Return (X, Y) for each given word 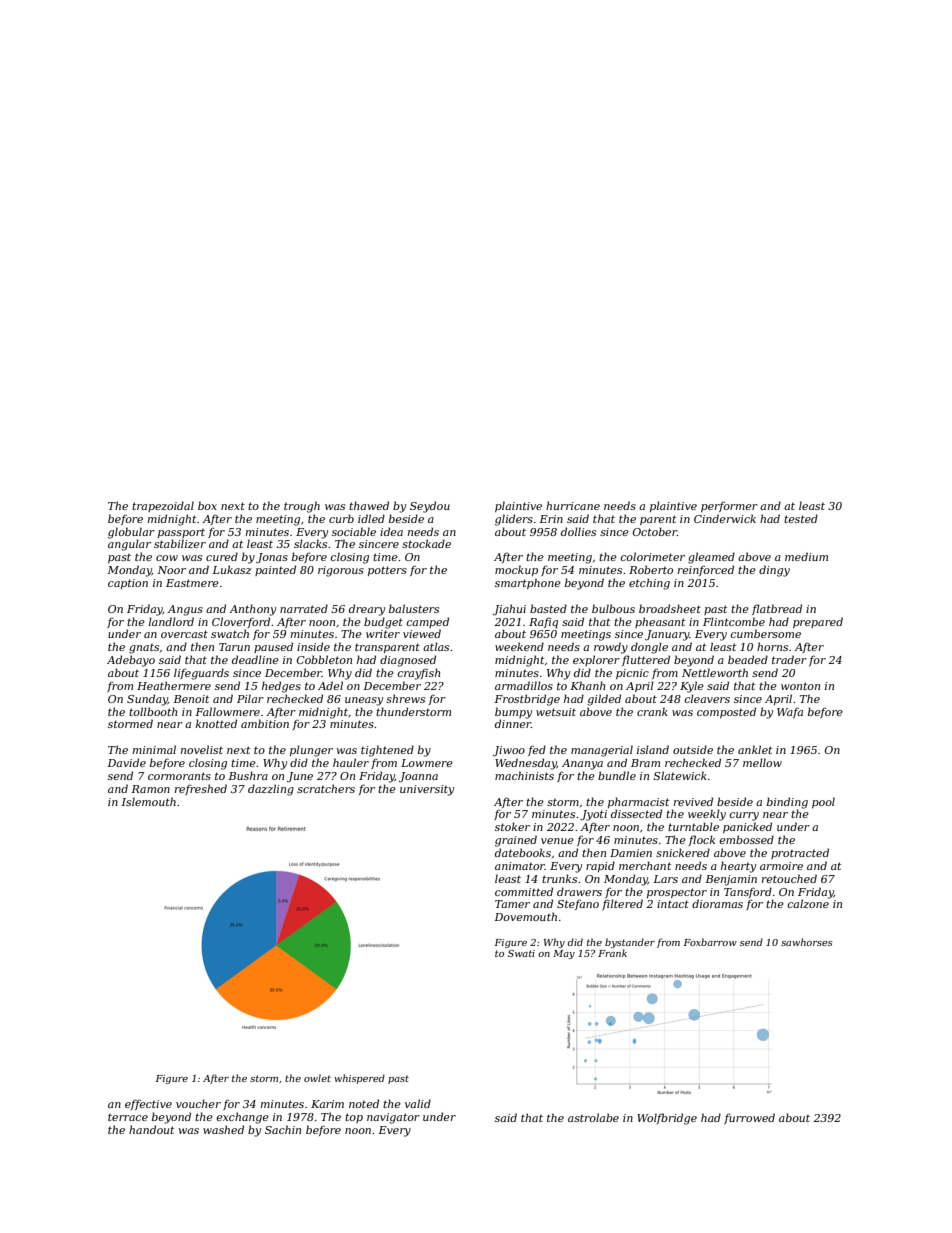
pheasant (660, 622)
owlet (317, 1078)
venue (557, 841)
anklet (755, 749)
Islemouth (148, 801)
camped (427, 622)
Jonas (272, 558)
